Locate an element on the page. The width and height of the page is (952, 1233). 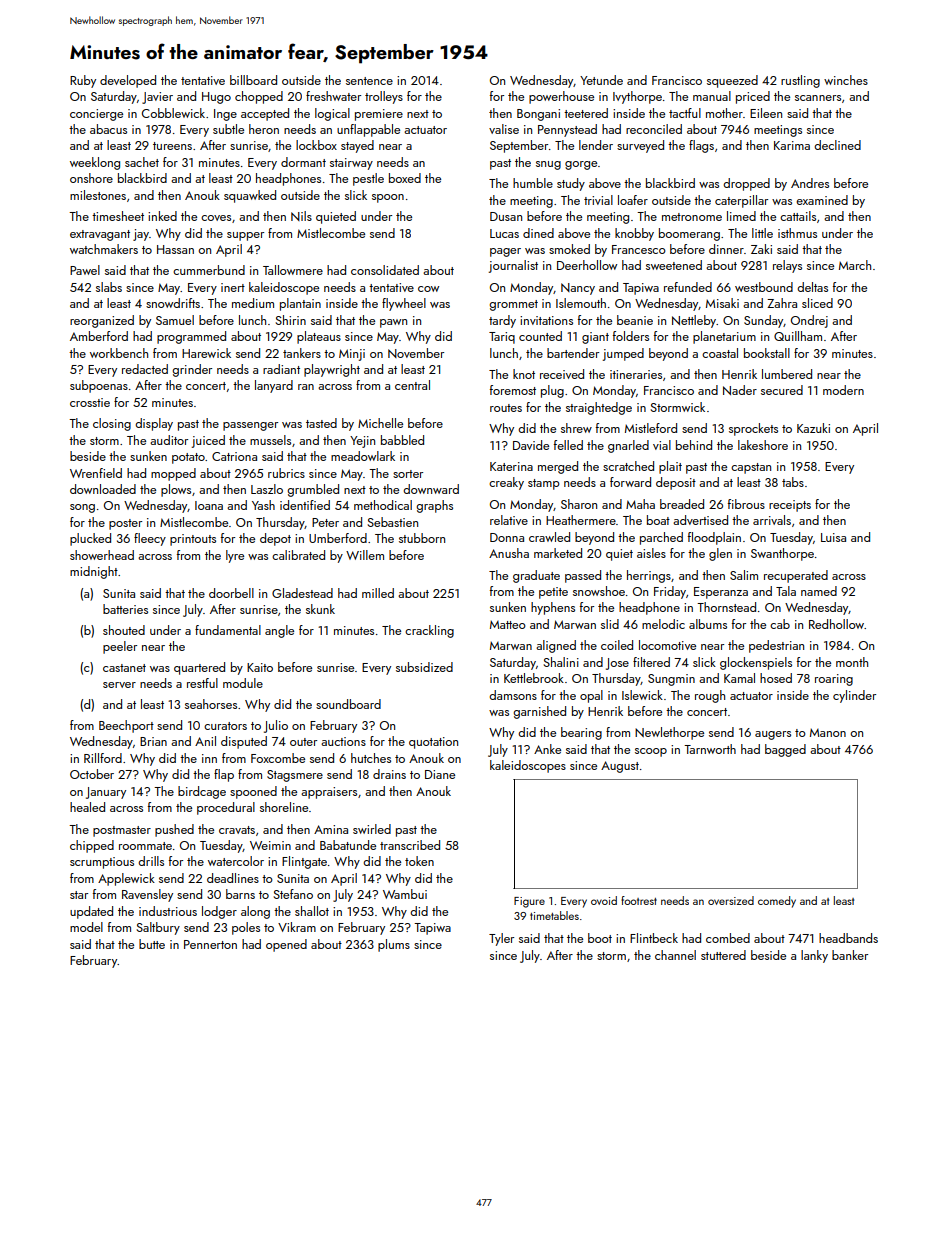
opened is located at coordinates (286, 945).
